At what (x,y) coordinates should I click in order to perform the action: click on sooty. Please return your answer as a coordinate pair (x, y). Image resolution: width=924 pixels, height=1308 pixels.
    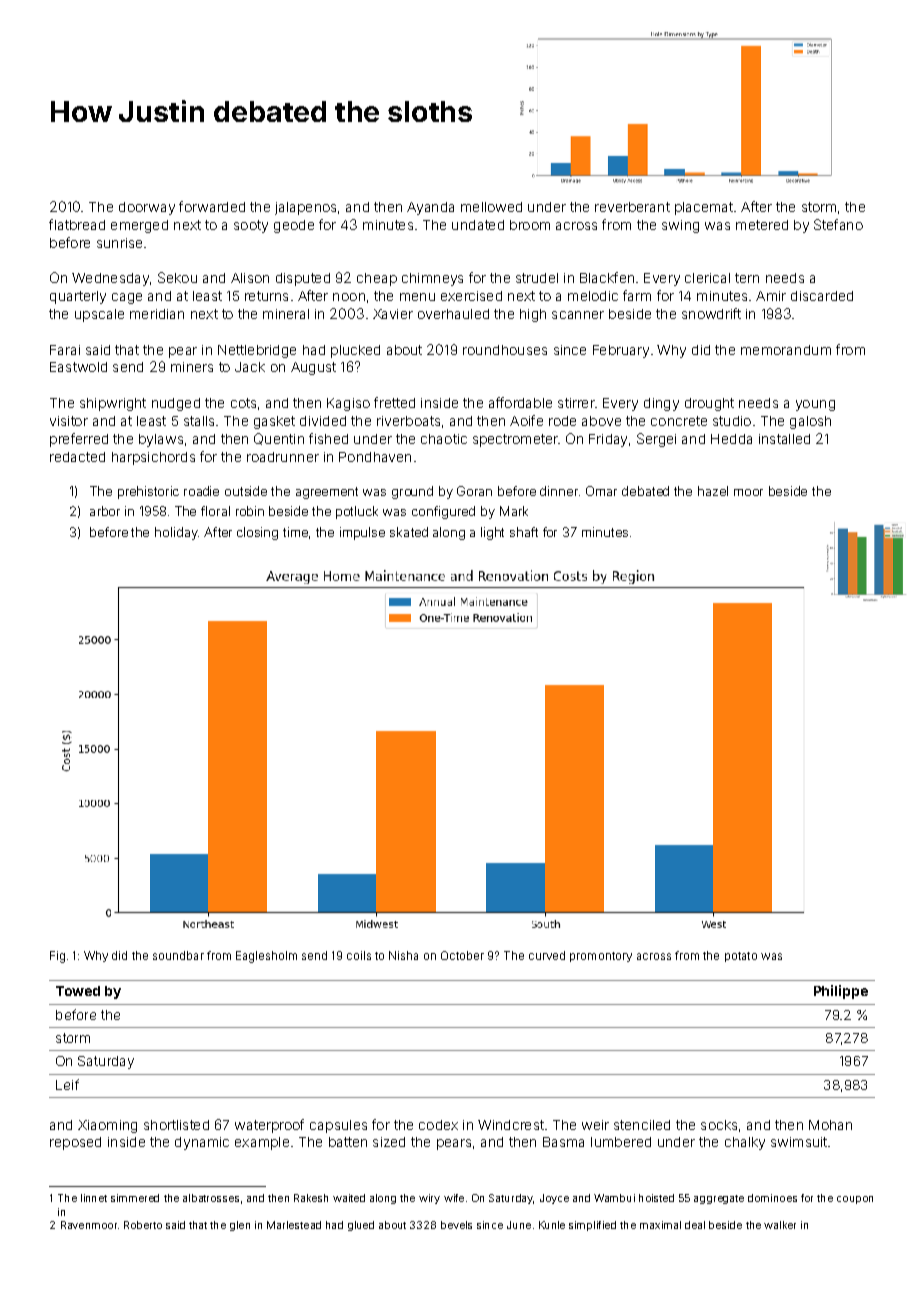
    Looking at the image, I should click on (251, 226).
